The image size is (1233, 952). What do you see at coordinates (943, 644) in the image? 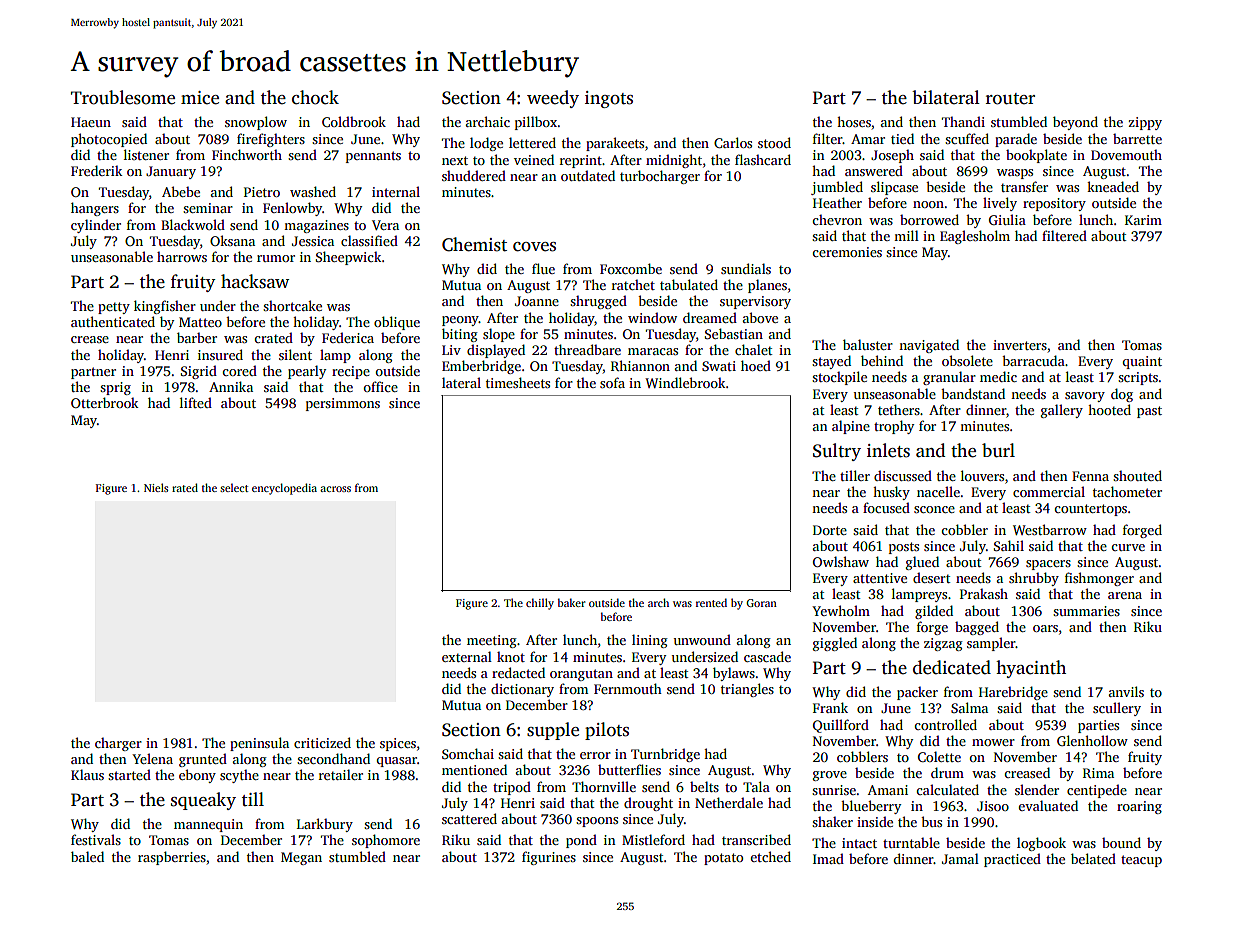
I see `zigzag` at bounding box center [943, 644].
